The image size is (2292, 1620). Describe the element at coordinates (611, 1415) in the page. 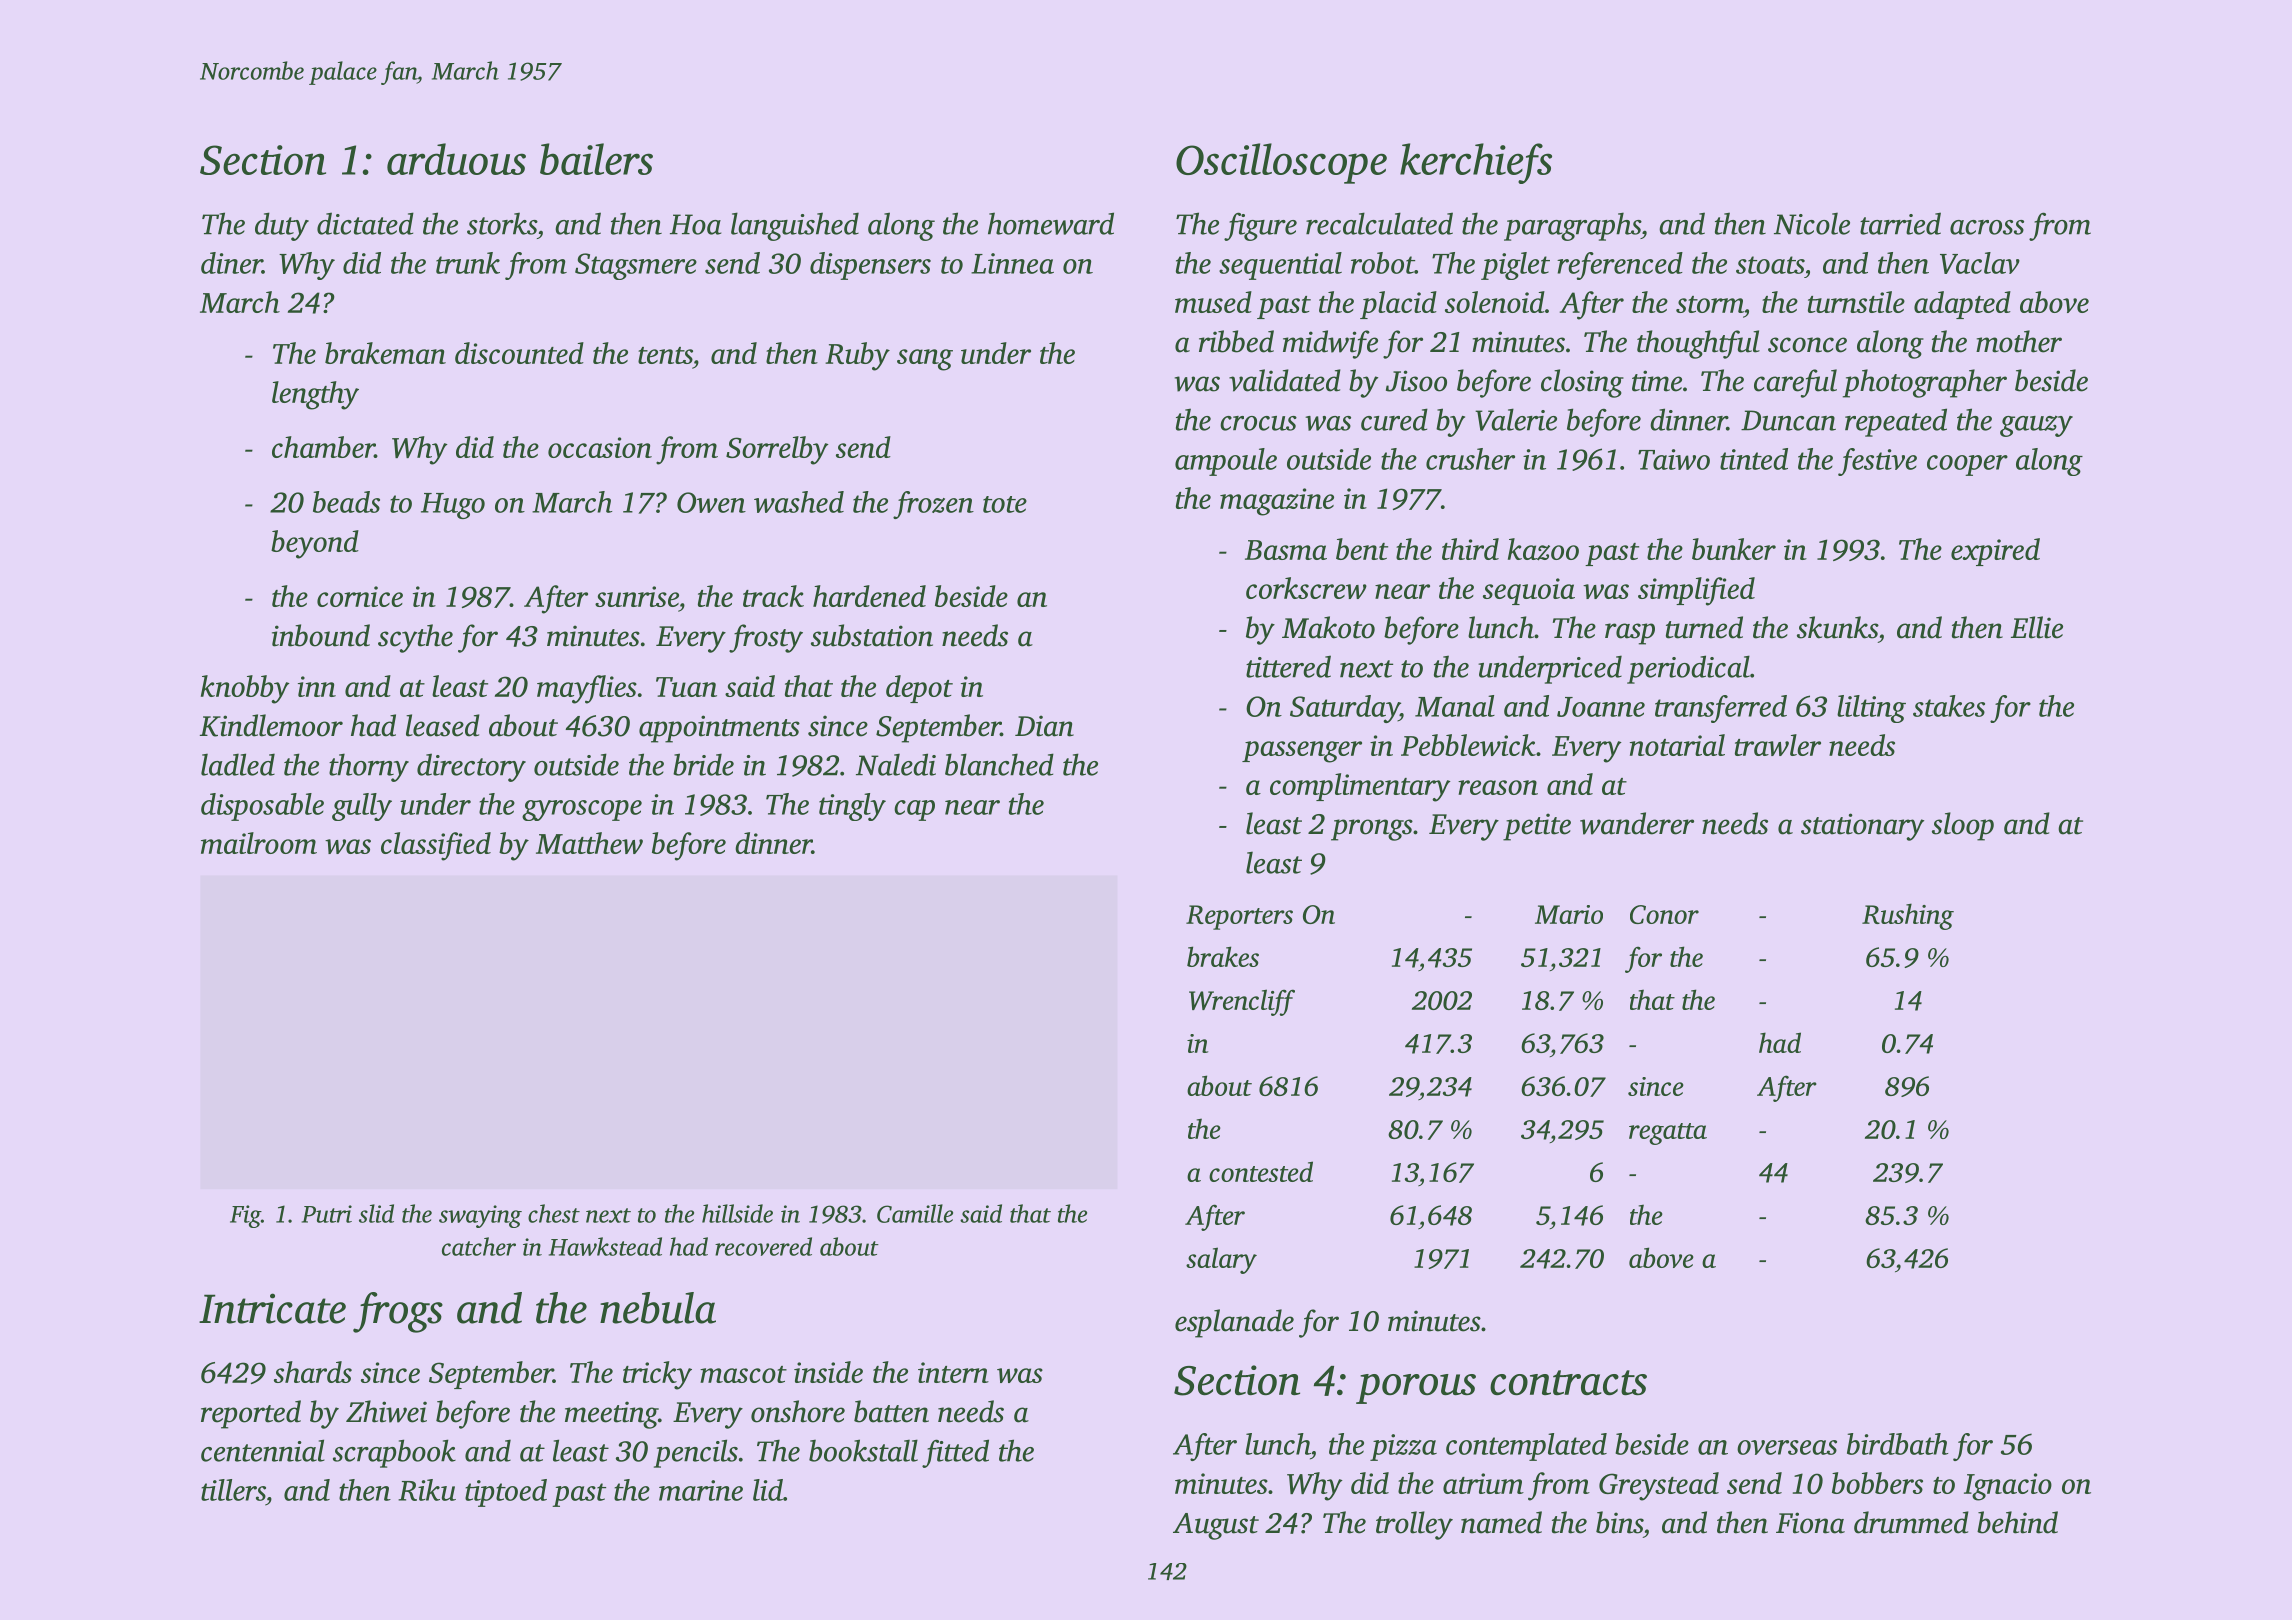

I see `meeting` at that location.
